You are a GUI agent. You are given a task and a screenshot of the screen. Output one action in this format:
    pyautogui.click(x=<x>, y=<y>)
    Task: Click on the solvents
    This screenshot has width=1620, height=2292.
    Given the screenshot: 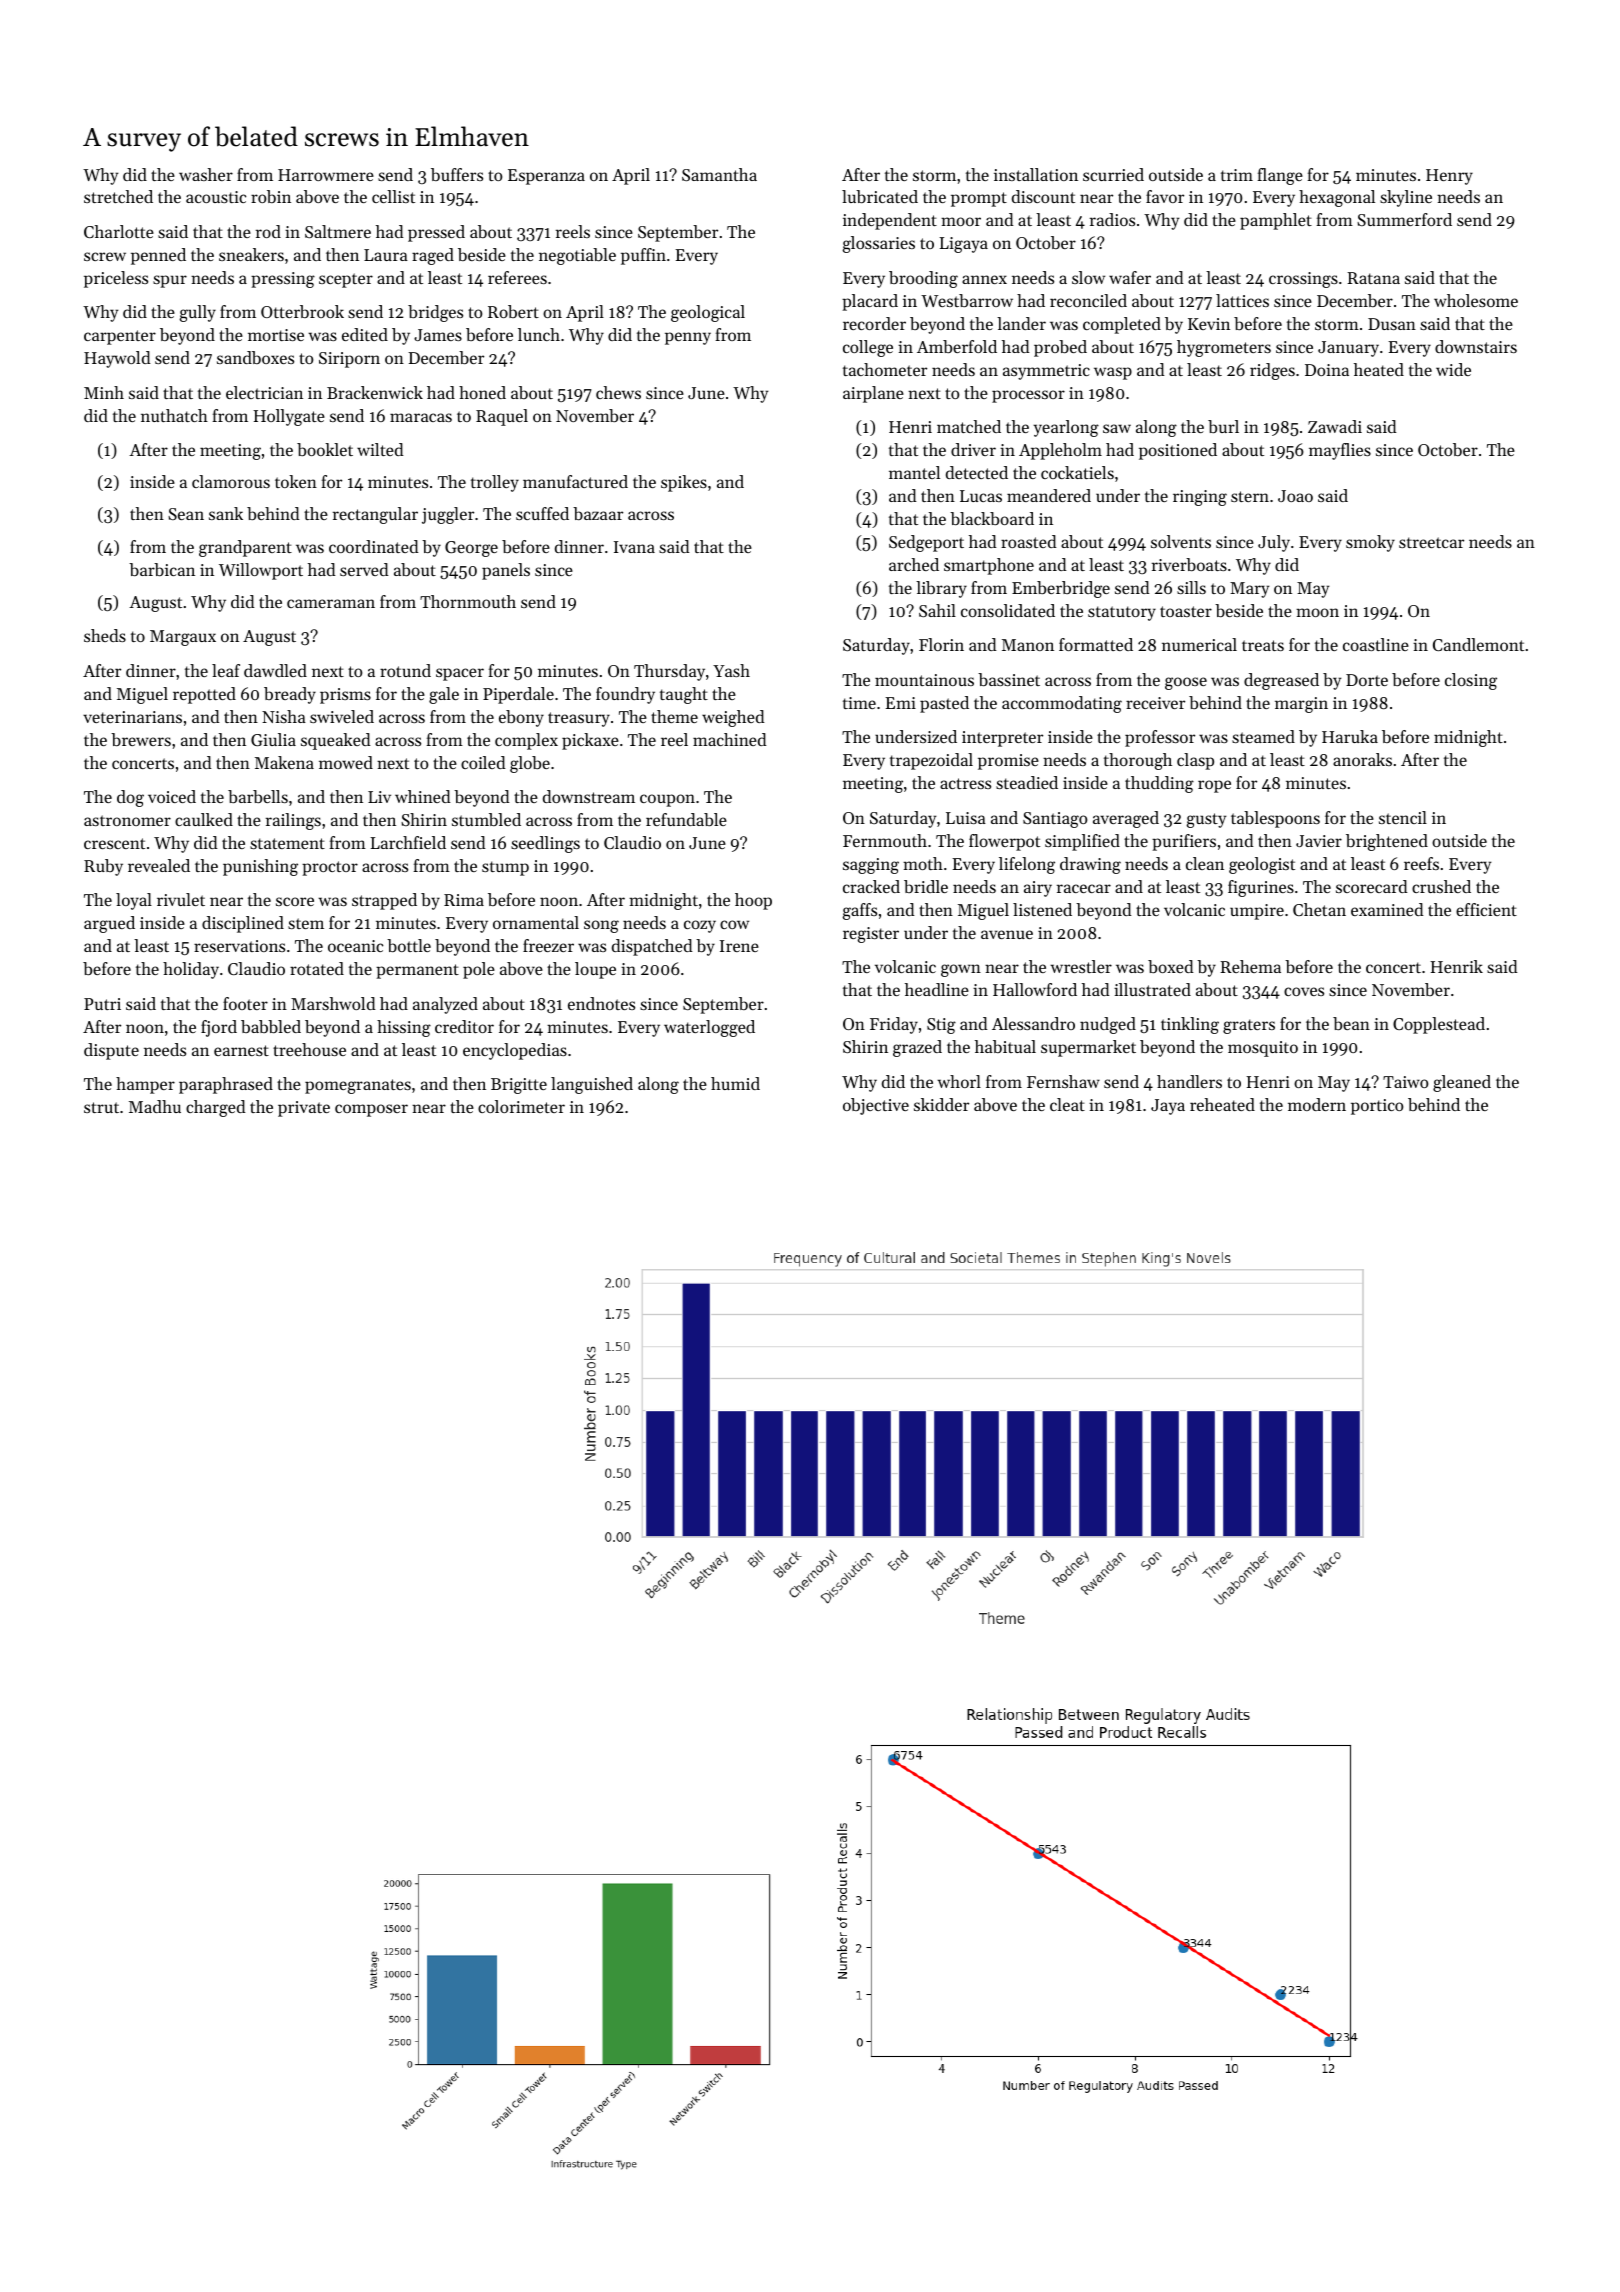 What is the action you would take?
    pyautogui.click(x=1181, y=541)
